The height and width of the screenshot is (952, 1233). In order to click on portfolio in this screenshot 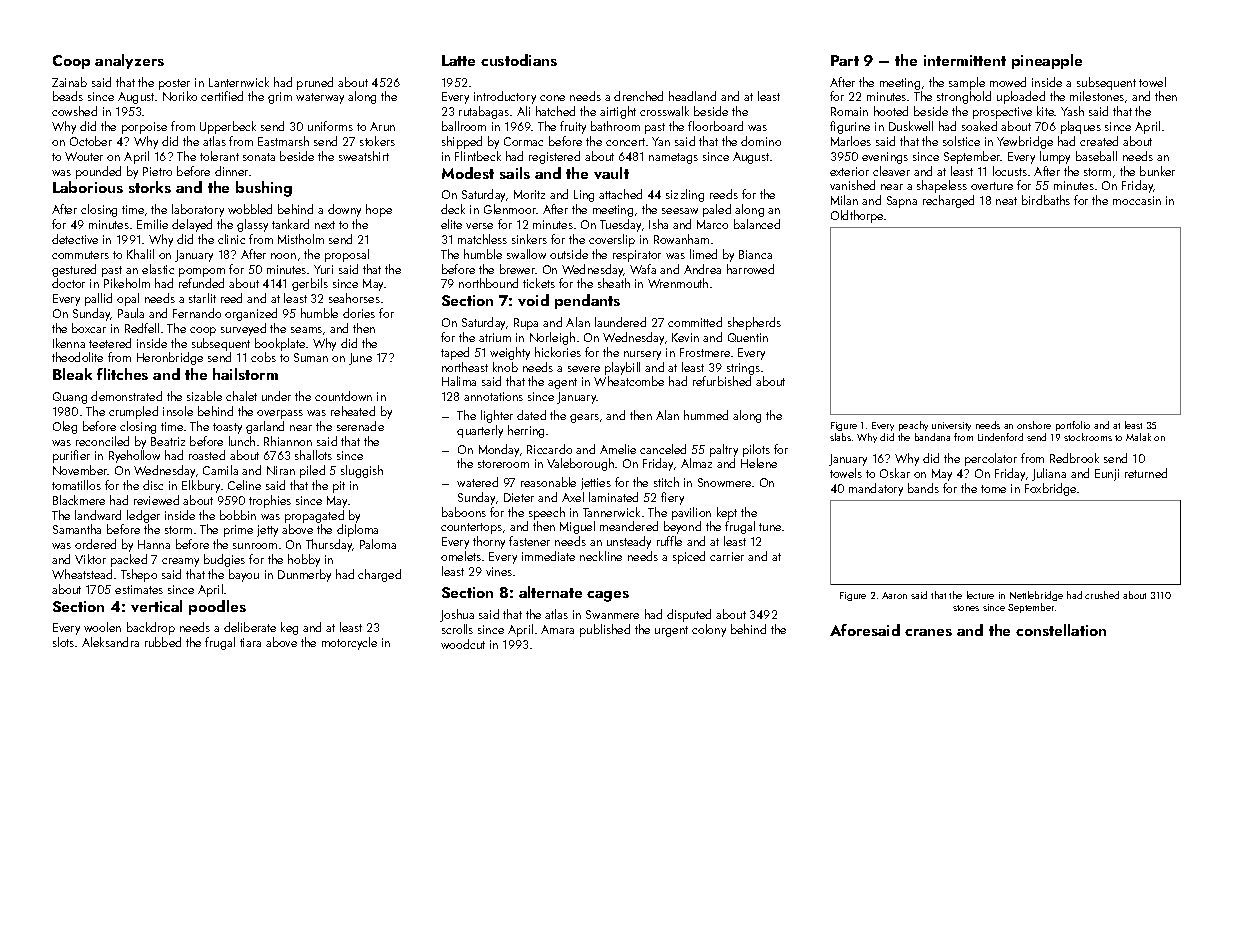, I will do `click(1073, 426)`.
